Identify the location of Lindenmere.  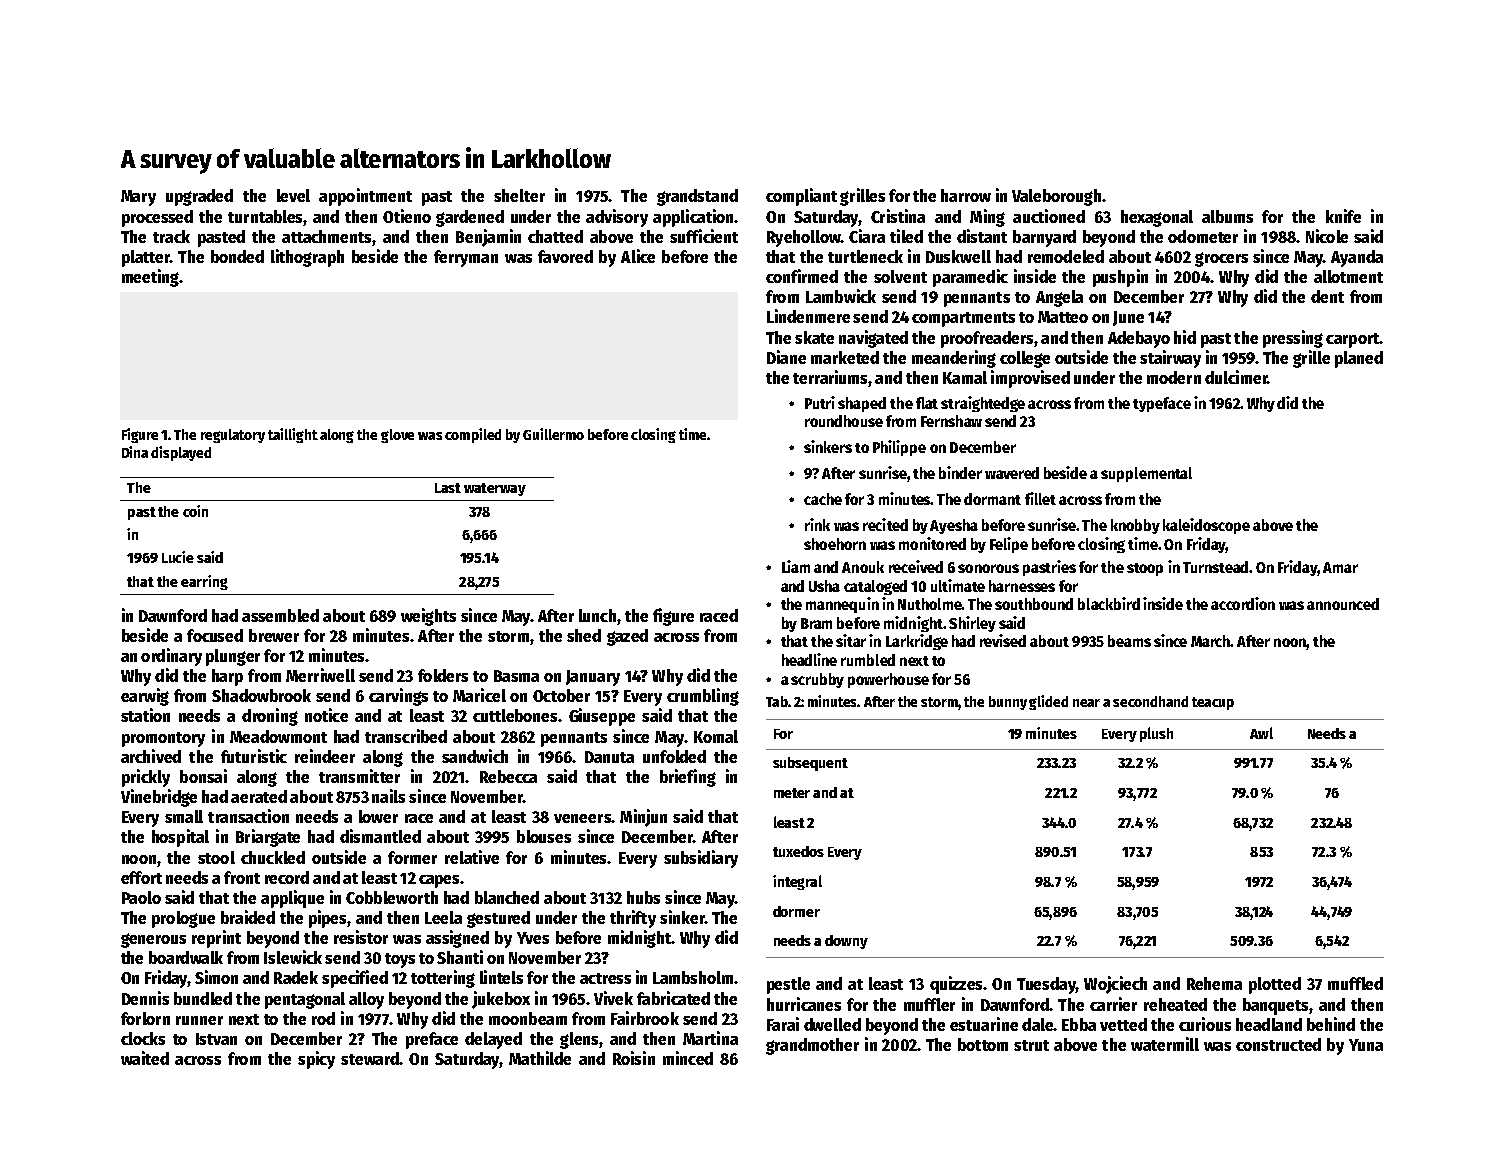
(808, 316).
